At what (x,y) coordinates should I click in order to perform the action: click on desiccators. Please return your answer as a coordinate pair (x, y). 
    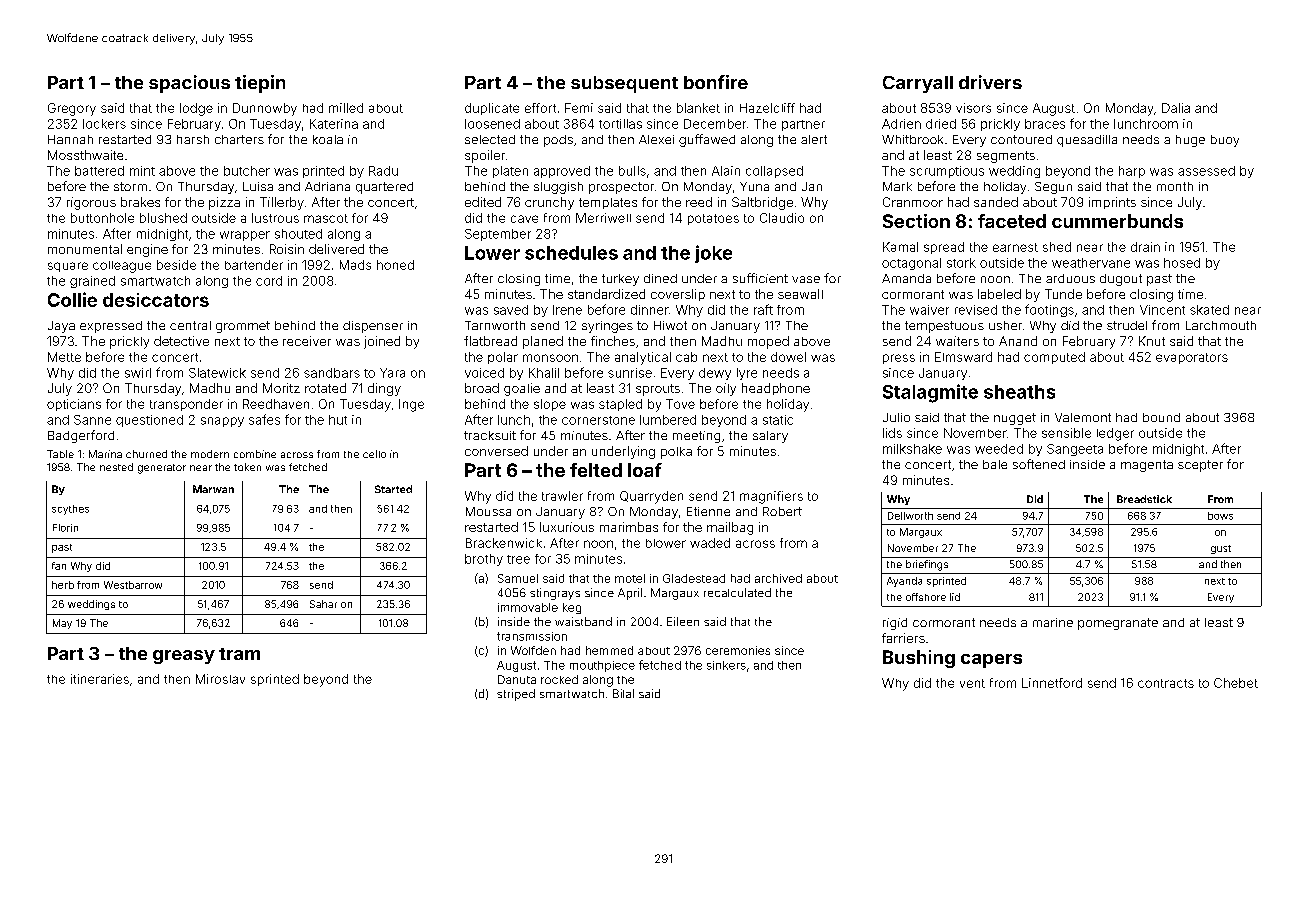
    Looking at the image, I should click on (156, 300).
